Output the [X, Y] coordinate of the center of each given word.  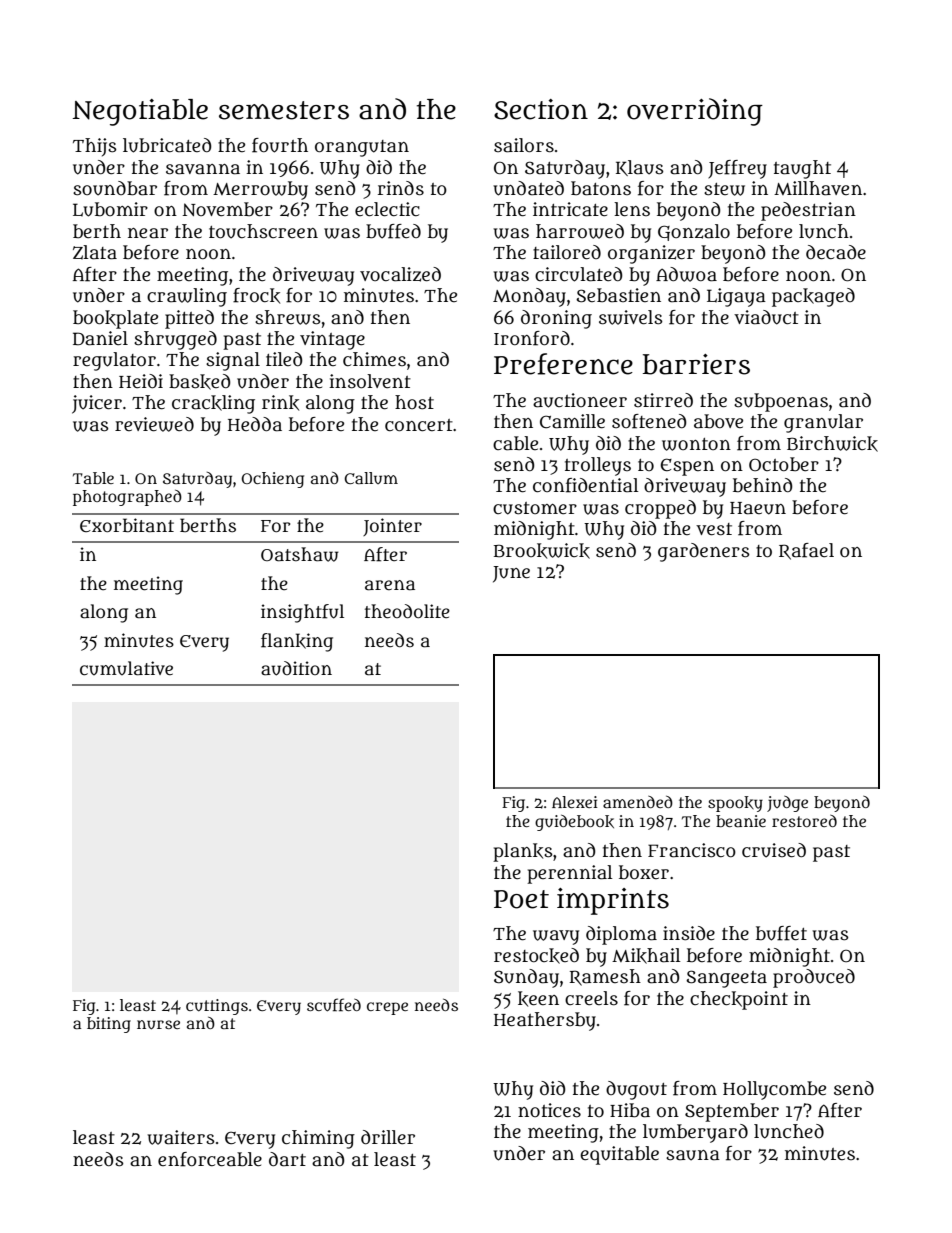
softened [649, 421]
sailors [524, 145]
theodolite [407, 611]
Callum [371, 478]
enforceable [210, 1159]
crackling [213, 404]
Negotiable [140, 112]
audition [296, 668]
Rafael [806, 551]
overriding [695, 112]
